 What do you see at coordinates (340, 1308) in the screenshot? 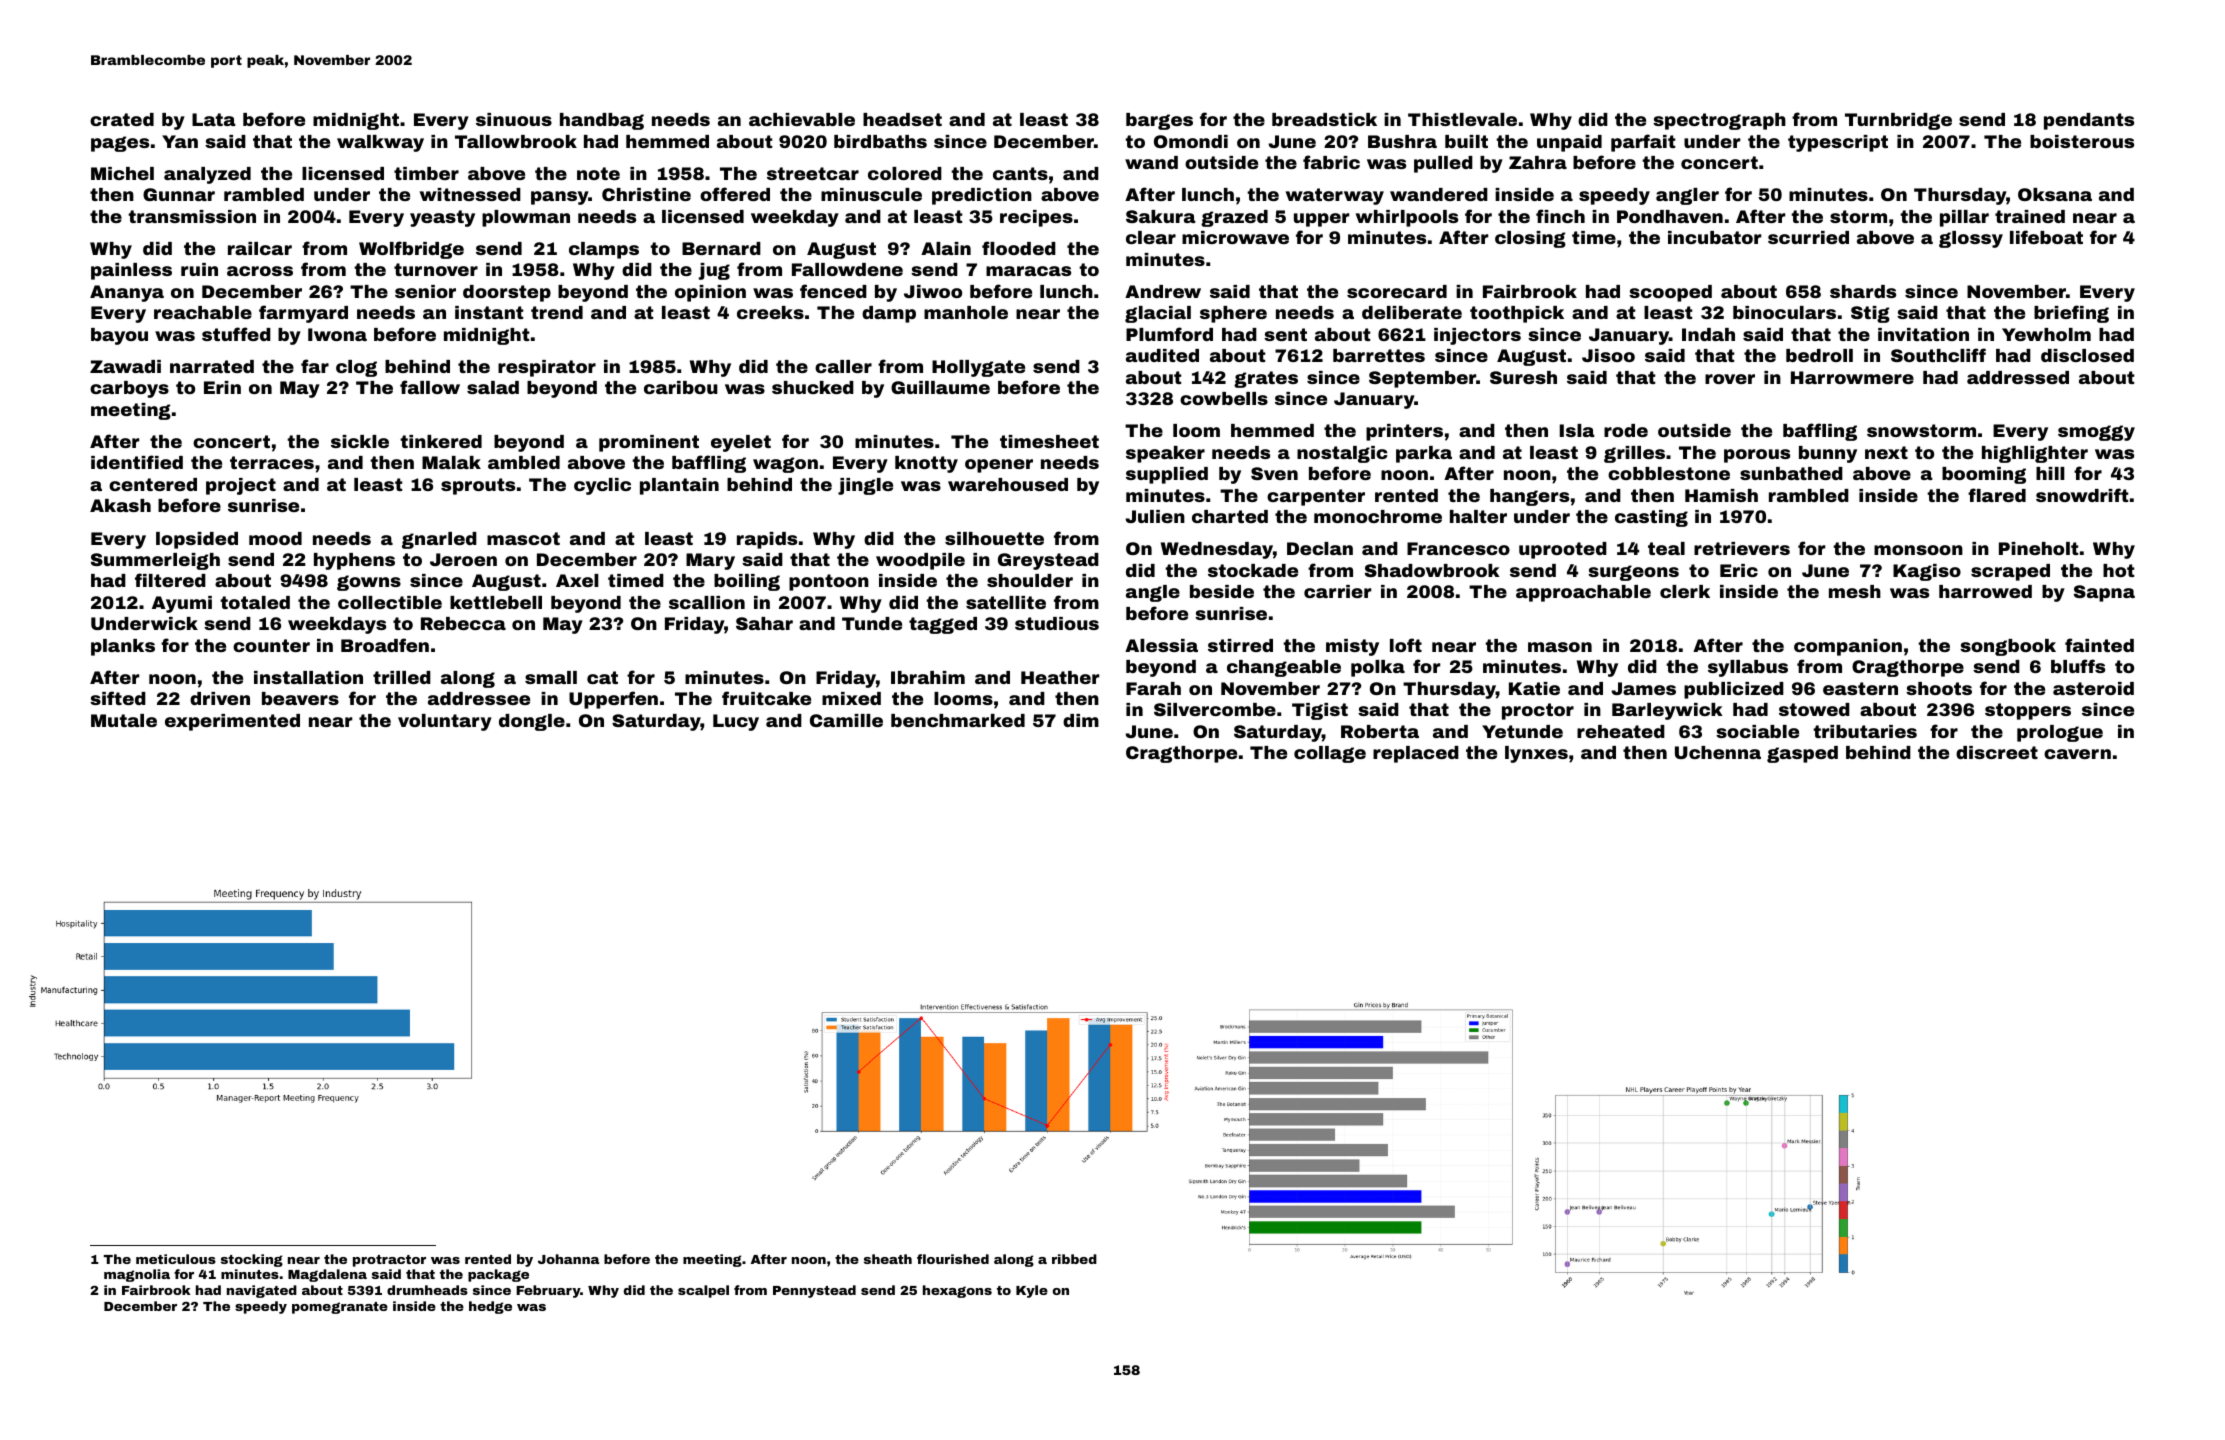
I see `pomegranate` at bounding box center [340, 1308].
